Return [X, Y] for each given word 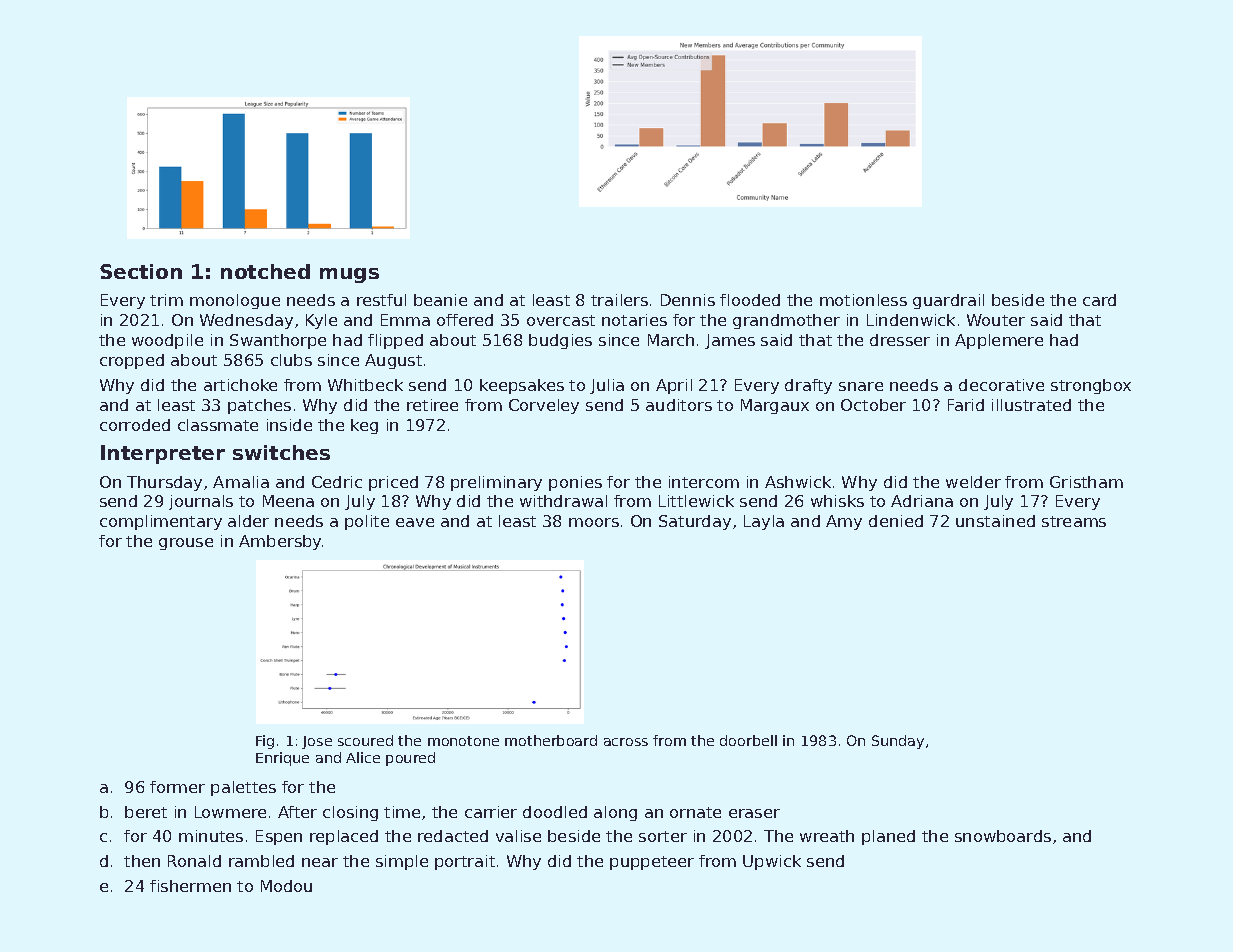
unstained [995, 521]
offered [465, 320]
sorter [663, 836]
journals [201, 502]
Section [141, 271]
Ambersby [280, 542]
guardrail [948, 301]
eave [415, 522]
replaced [344, 837]
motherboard [551, 740]
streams [1074, 521]
